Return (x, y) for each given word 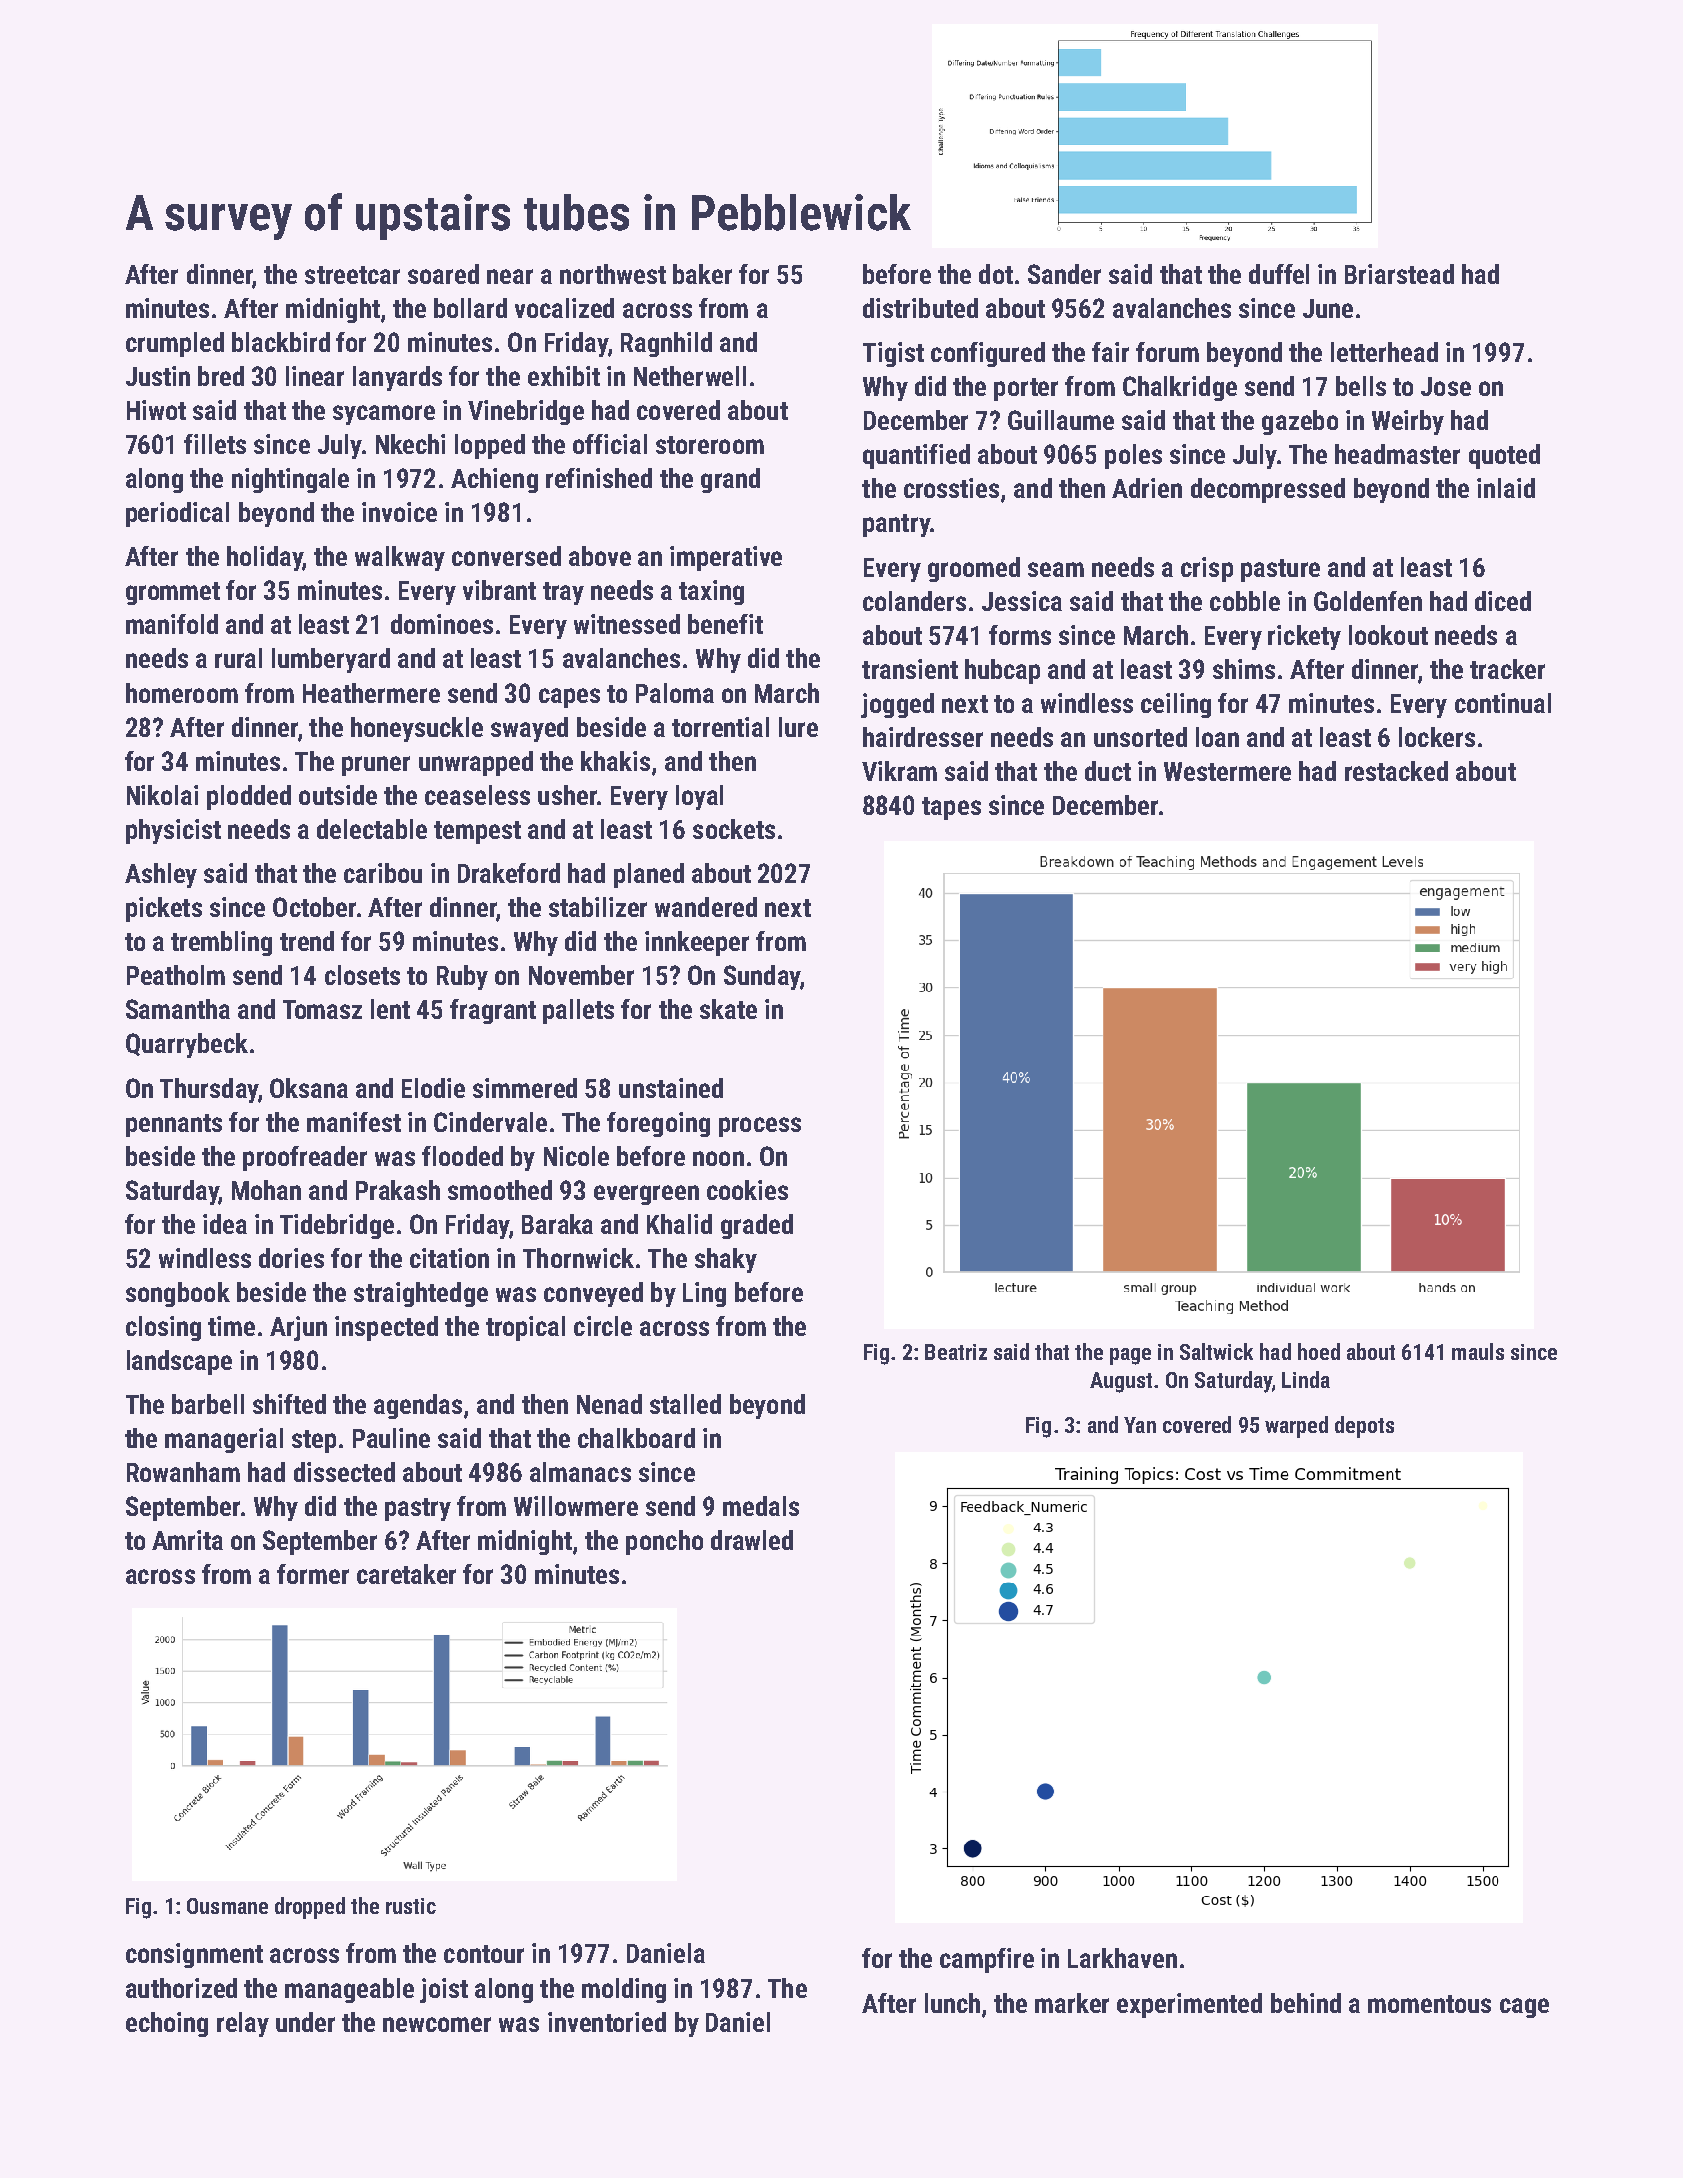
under (305, 2022)
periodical (177, 514)
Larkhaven (1122, 1958)
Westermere (1227, 771)
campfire (987, 1960)
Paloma (675, 693)
